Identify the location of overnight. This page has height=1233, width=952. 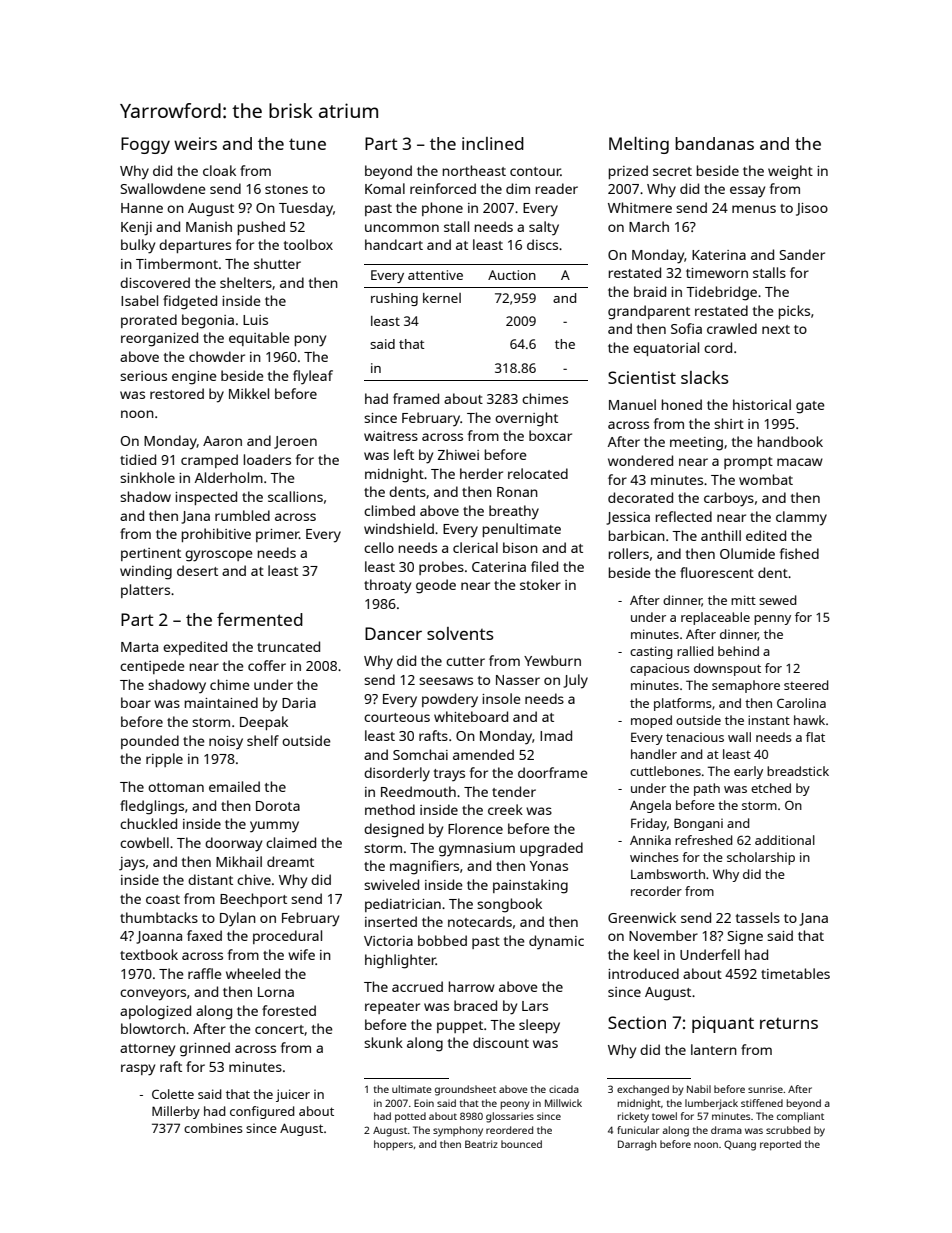
(526, 419).
